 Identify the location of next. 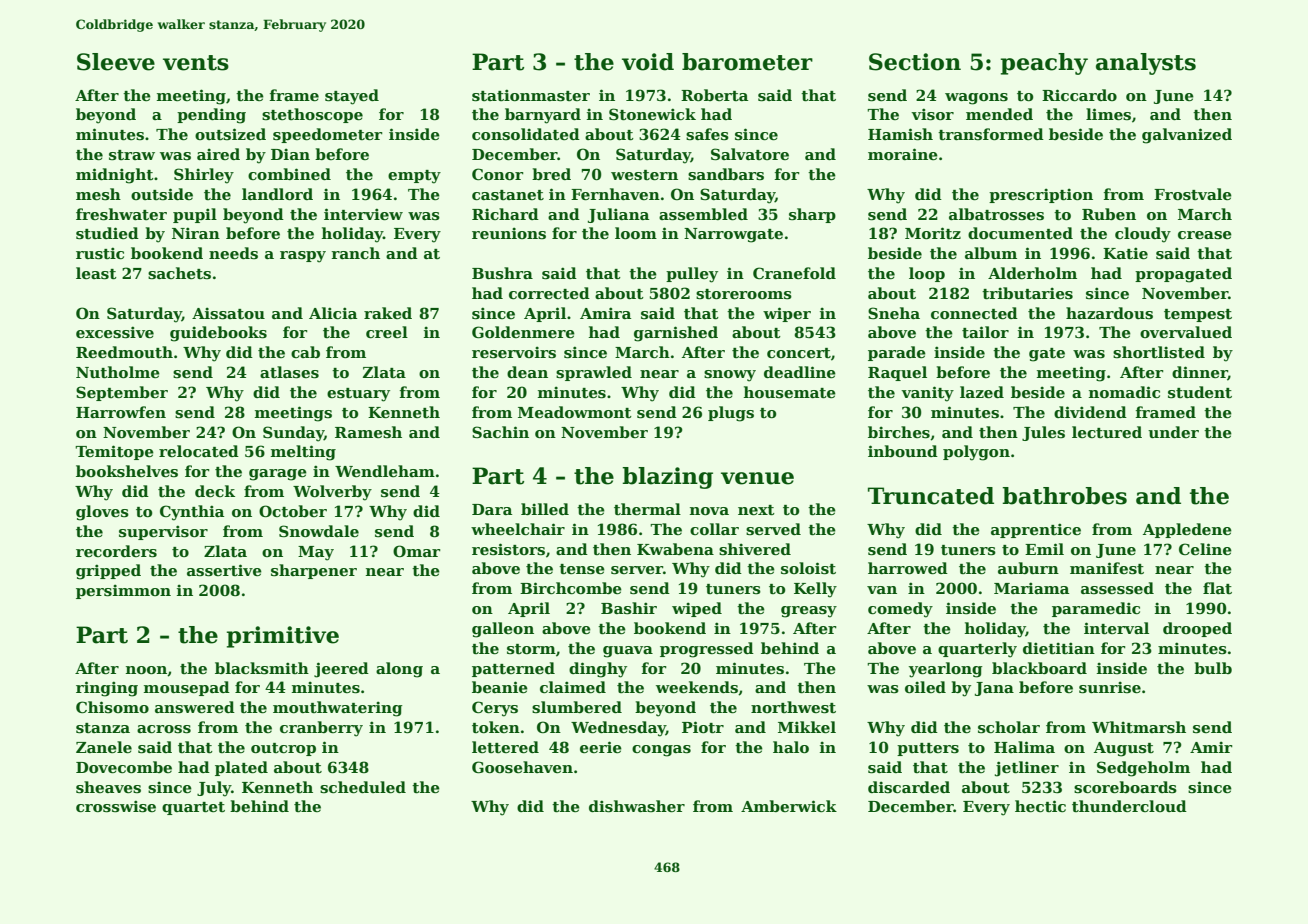
(756, 510).
